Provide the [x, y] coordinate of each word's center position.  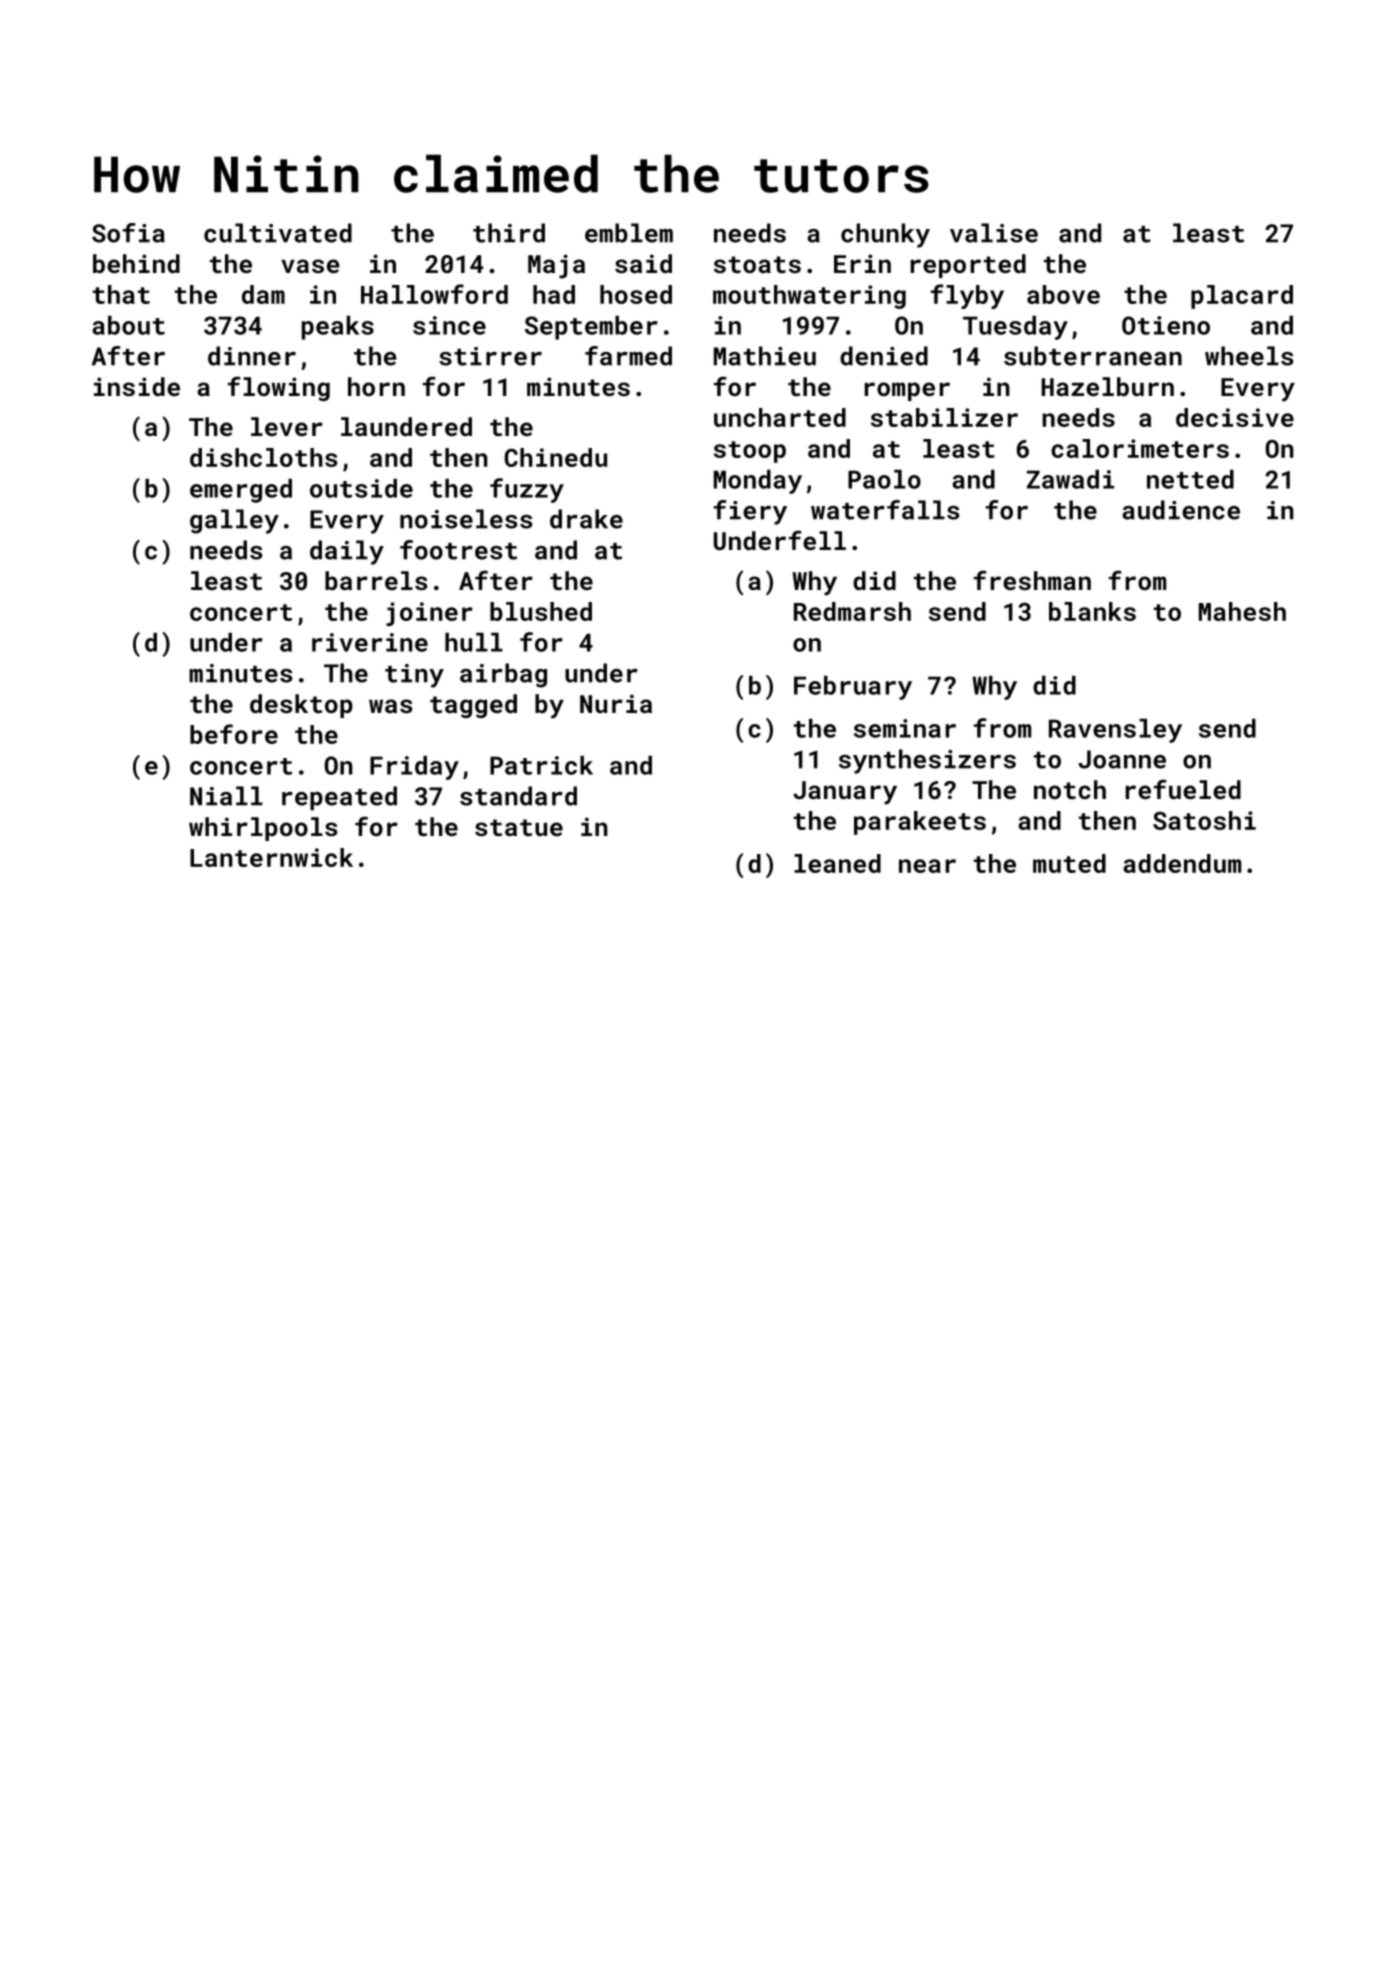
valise [994, 233]
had [554, 294]
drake [586, 519]
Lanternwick [271, 857]
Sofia [128, 233]
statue [519, 827]
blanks [1092, 611]
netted [1190, 479]
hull [474, 642]
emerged [241, 491]
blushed [541, 611]
